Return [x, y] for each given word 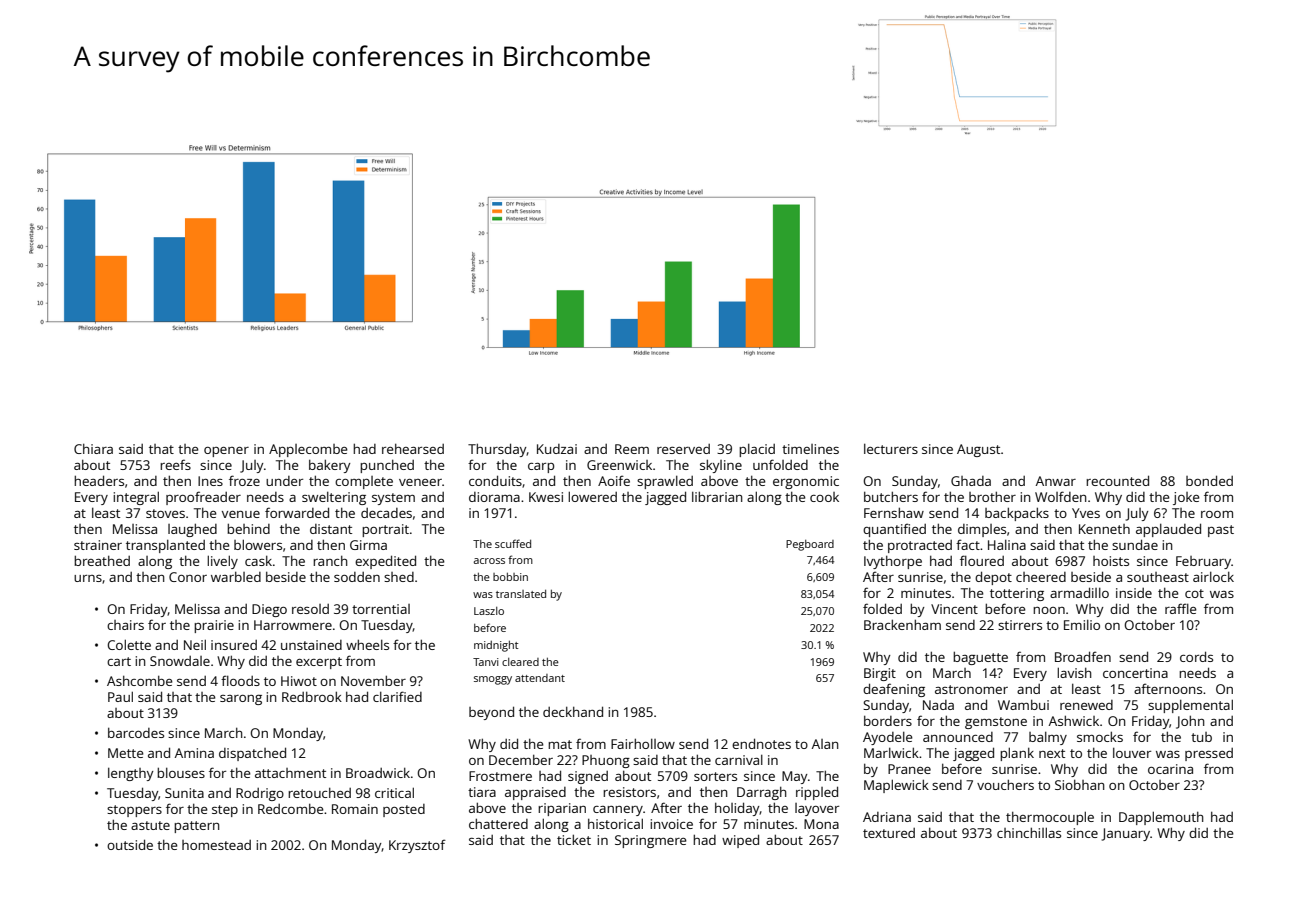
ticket [574, 839]
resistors [629, 792]
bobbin [510, 577]
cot [1194, 593]
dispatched [252, 754]
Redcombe [291, 809]
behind [248, 528]
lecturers [891, 449]
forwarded [297, 512]
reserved [683, 449]
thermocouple [1050, 818]
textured [889, 833]
